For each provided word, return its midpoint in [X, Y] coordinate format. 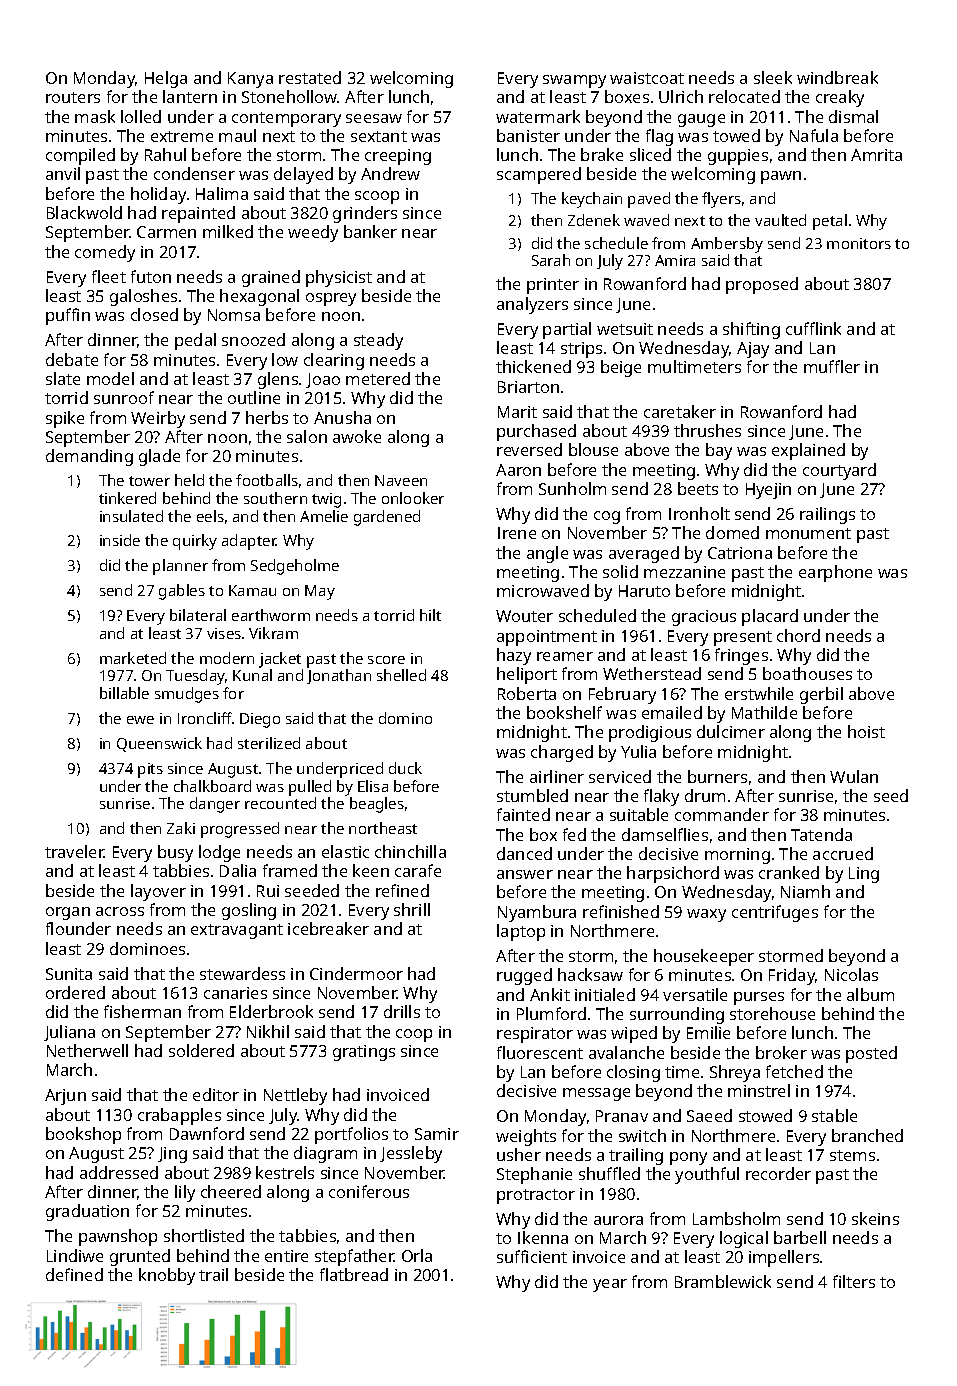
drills [402, 1011]
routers [73, 97]
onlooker [413, 498]
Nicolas [851, 974]
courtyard [839, 471]
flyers [721, 200]
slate [63, 378]
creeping [398, 157]
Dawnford [207, 1133]
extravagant [237, 931]
